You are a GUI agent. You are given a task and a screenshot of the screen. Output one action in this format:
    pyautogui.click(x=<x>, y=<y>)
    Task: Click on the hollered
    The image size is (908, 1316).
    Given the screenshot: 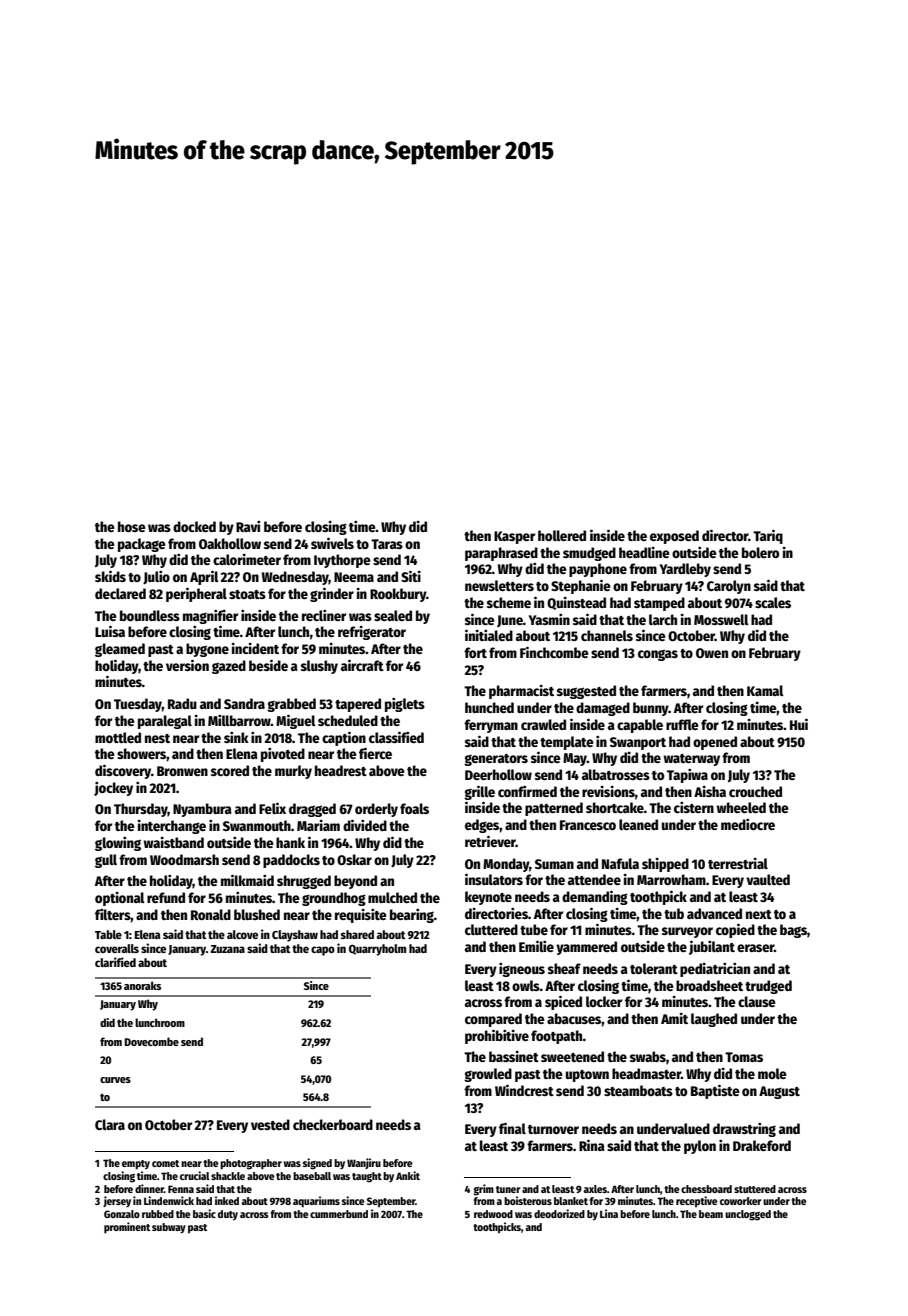 What is the action you would take?
    pyautogui.click(x=562, y=535)
